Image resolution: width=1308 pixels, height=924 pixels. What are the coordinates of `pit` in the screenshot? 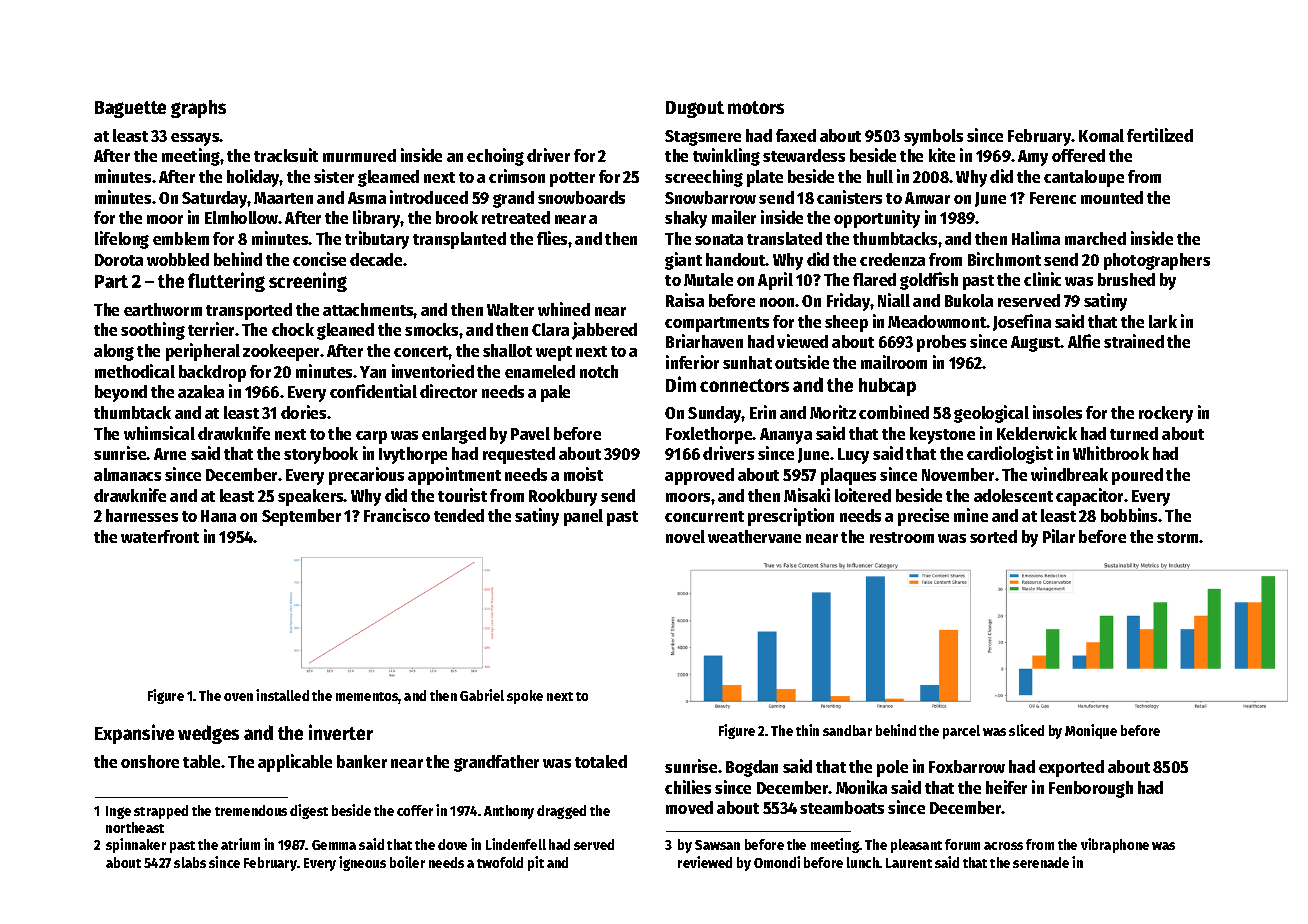 It's located at (536, 863).
